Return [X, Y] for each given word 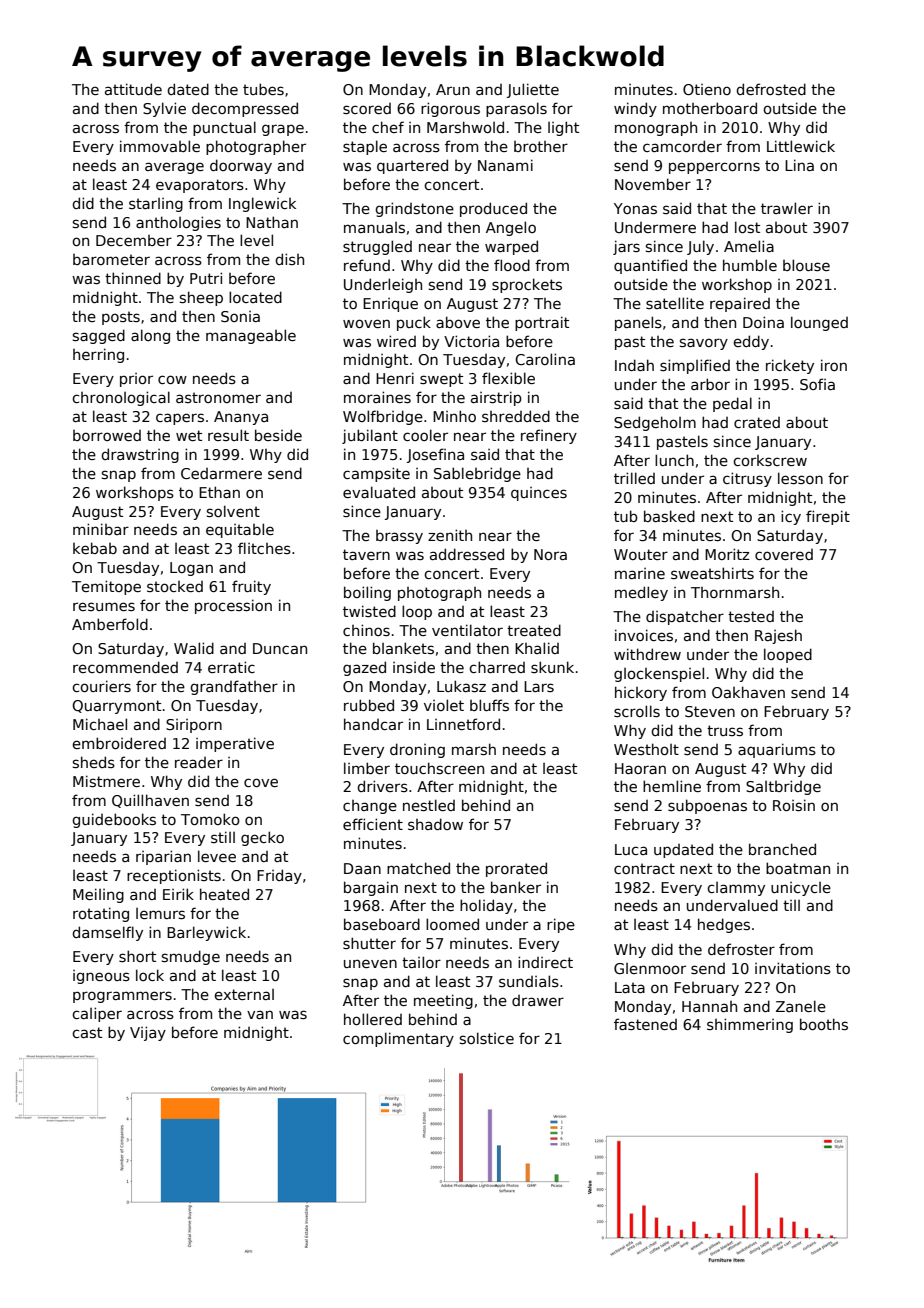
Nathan [272, 222]
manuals [374, 227]
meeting [443, 1001]
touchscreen [439, 768]
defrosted [771, 89]
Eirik [178, 894]
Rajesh [778, 636]
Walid [194, 648]
